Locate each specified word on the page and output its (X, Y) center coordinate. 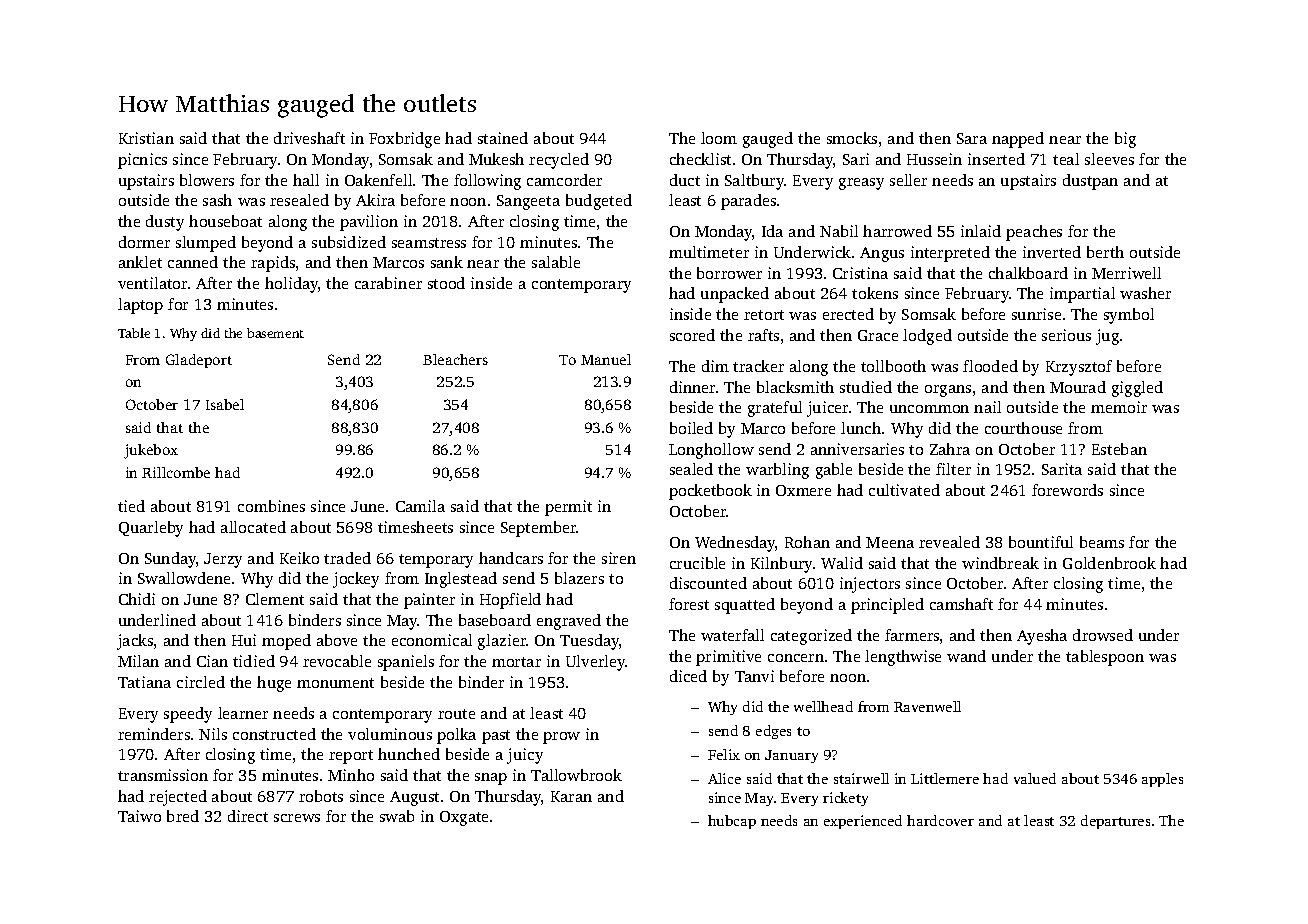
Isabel (225, 404)
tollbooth (893, 366)
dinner (692, 387)
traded (347, 558)
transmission (163, 775)
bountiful (1041, 542)
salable (556, 262)
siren (619, 558)
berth (1105, 252)
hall (306, 180)
